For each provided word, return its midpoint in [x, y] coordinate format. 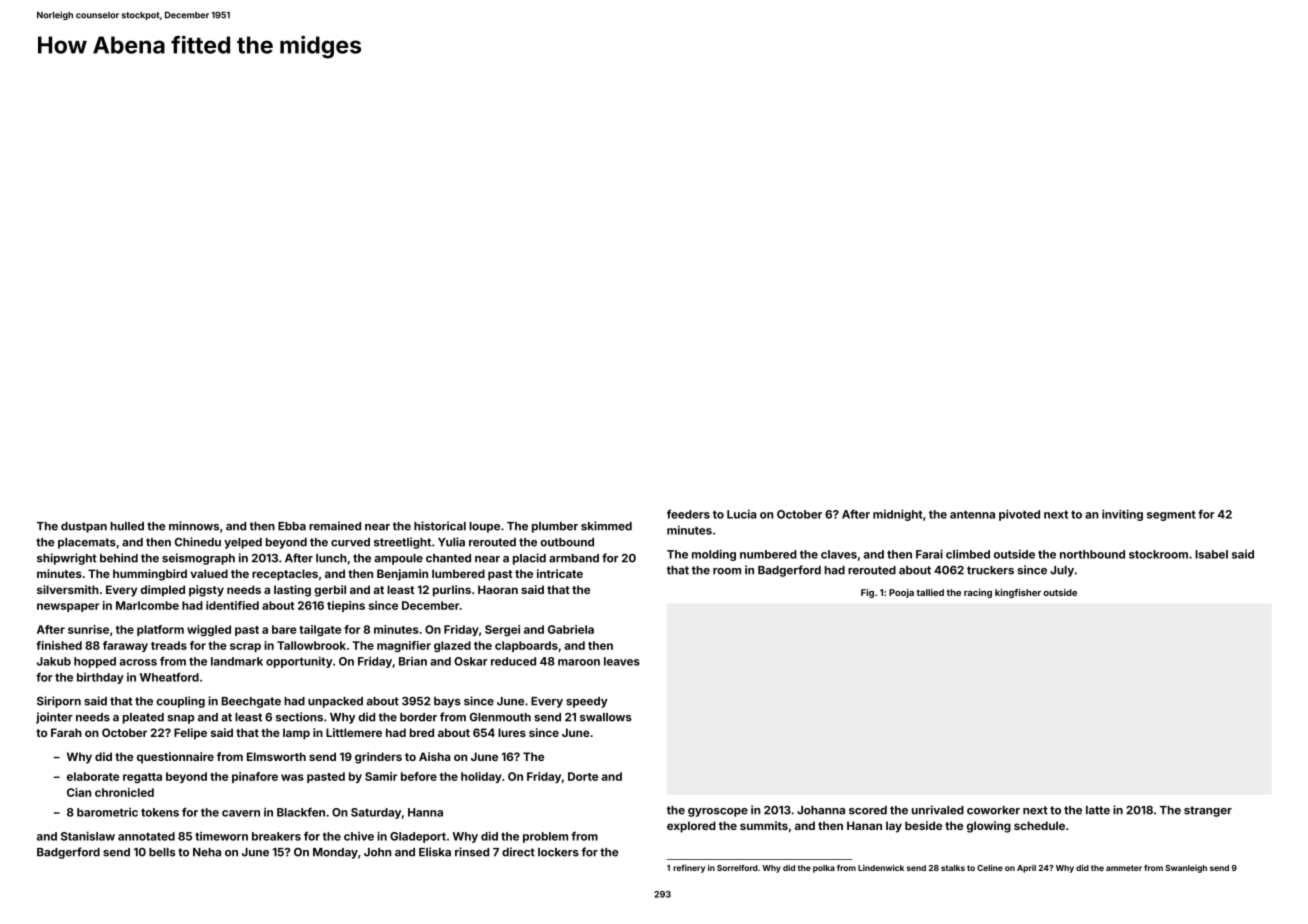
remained [335, 526]
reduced [513, 661]
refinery [689, 868]
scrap [245, 647]
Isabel [1211, 554]
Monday [335, 853]
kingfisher [1018, 593]
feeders [688, 514]
